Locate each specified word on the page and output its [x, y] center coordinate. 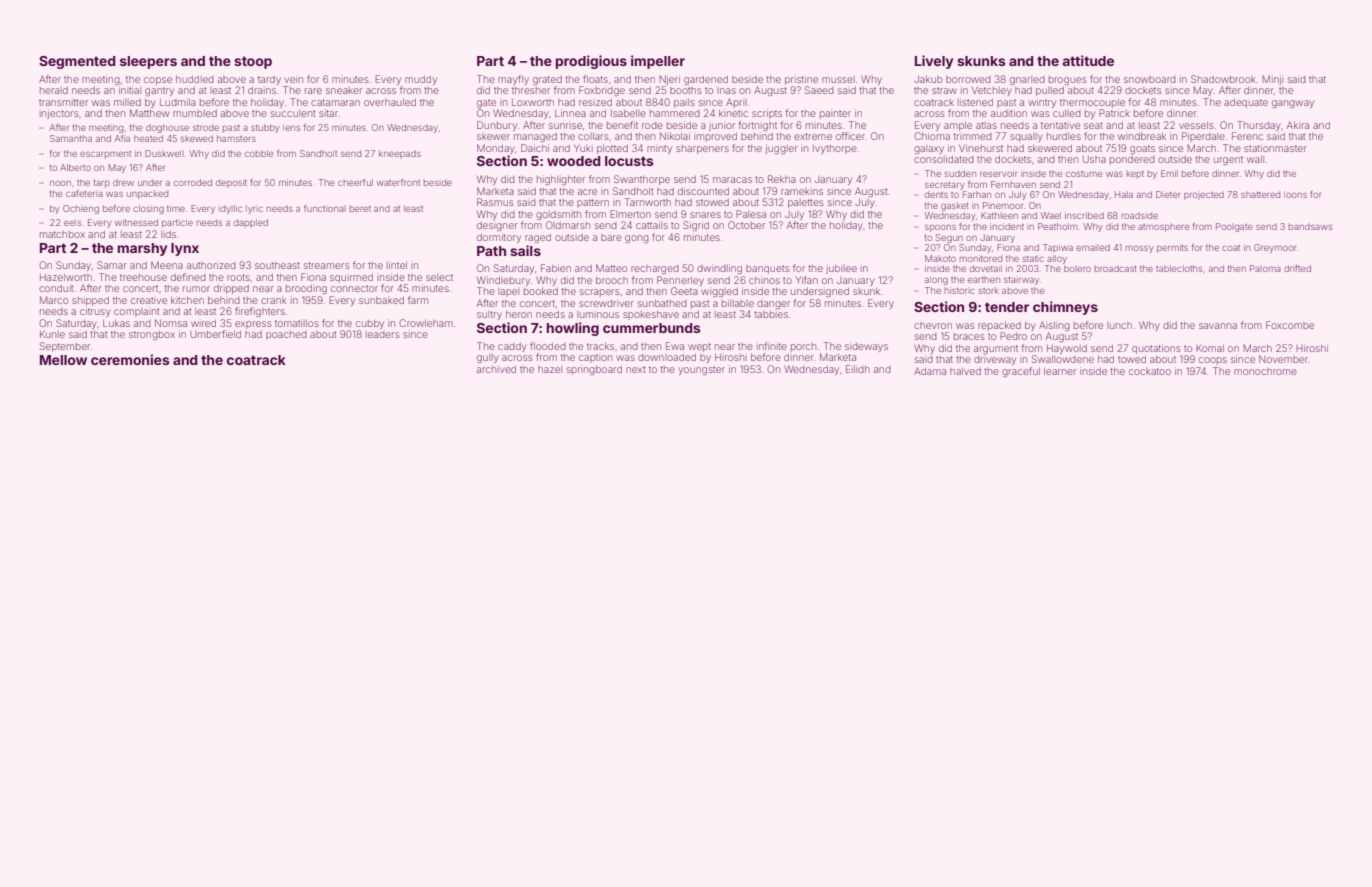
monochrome [1265, 371]
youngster [701, 370]
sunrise [565, 126]
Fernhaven [1013, 184]
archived [496, 369]
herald [54, 90]
